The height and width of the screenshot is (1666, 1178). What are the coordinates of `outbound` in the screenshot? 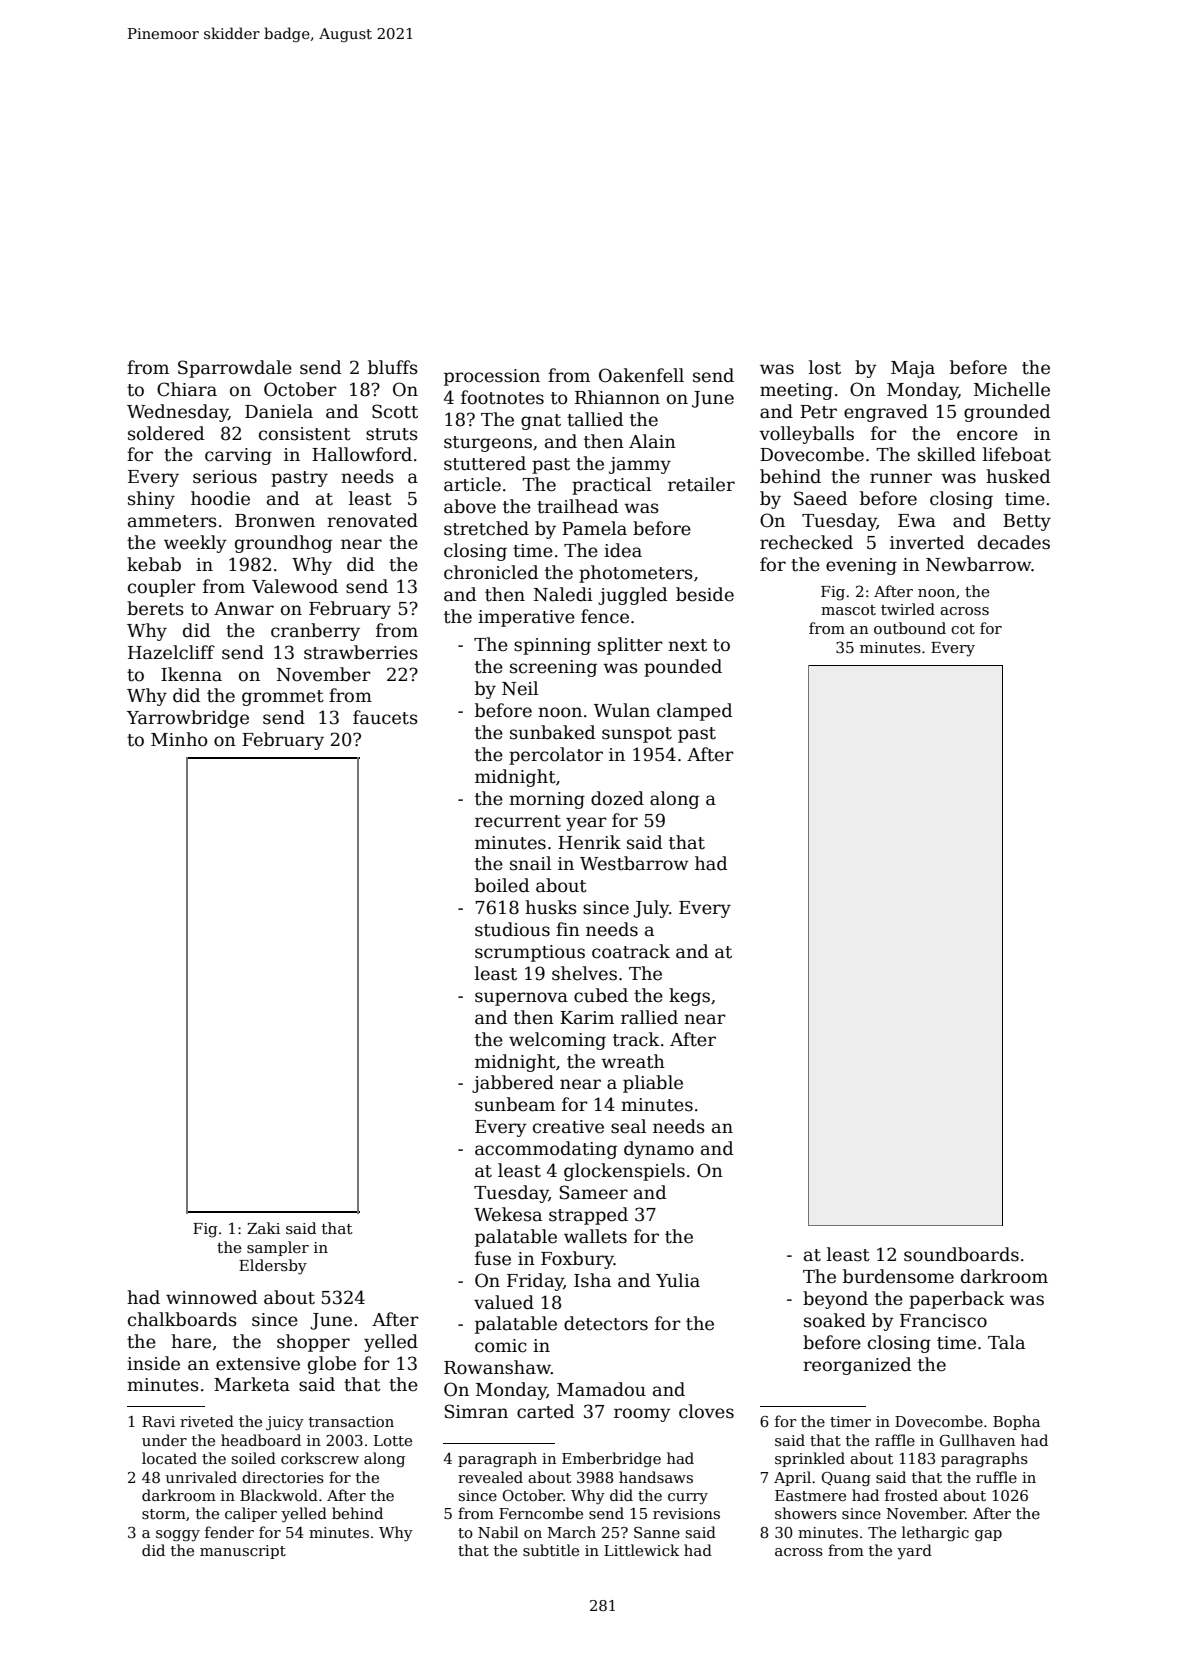 It's located at (910, 628).
